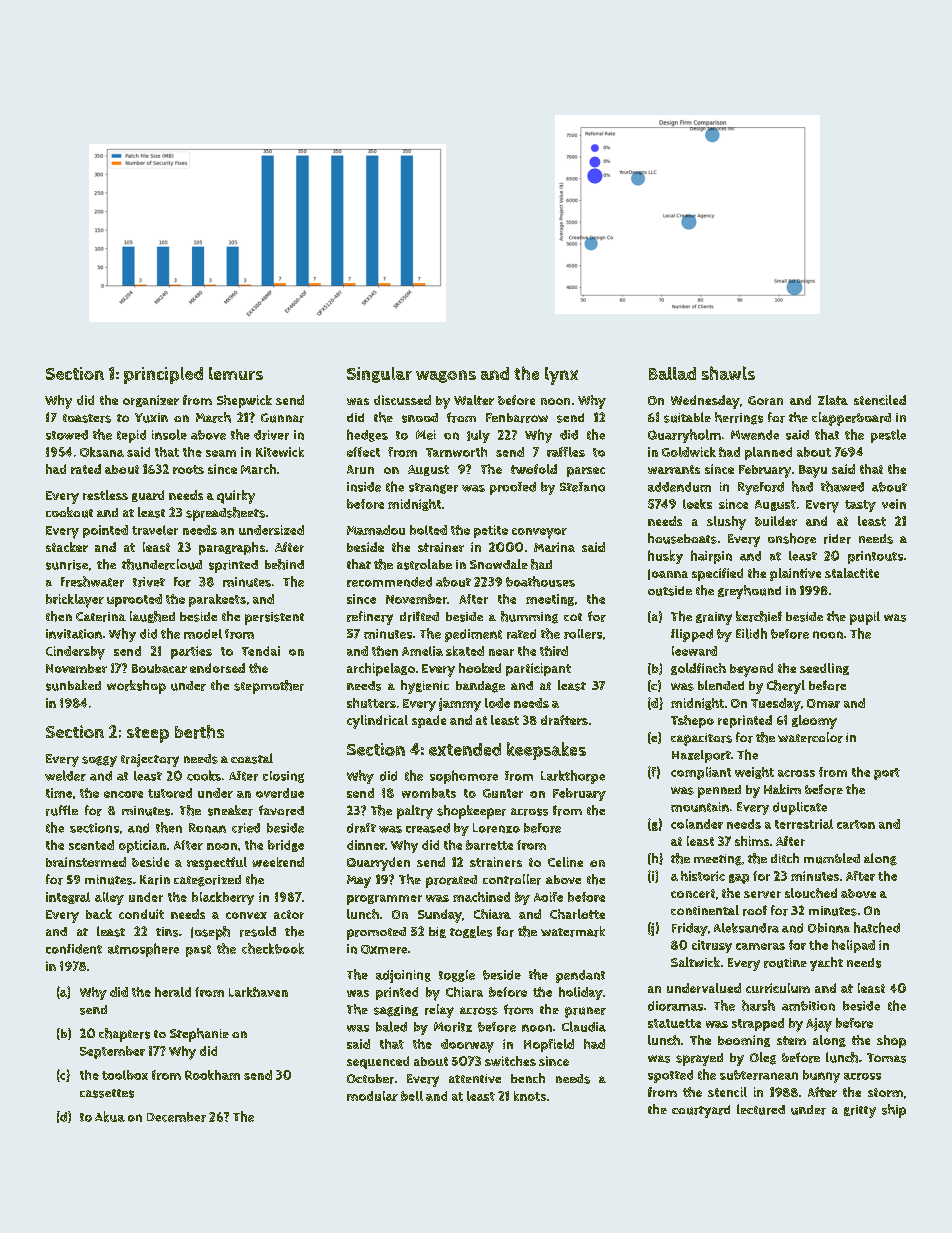 This screenshot has height=1233, width=952. Describe the element at coordinates (465, 749) in the screenshot. I see `extended` at that location.
